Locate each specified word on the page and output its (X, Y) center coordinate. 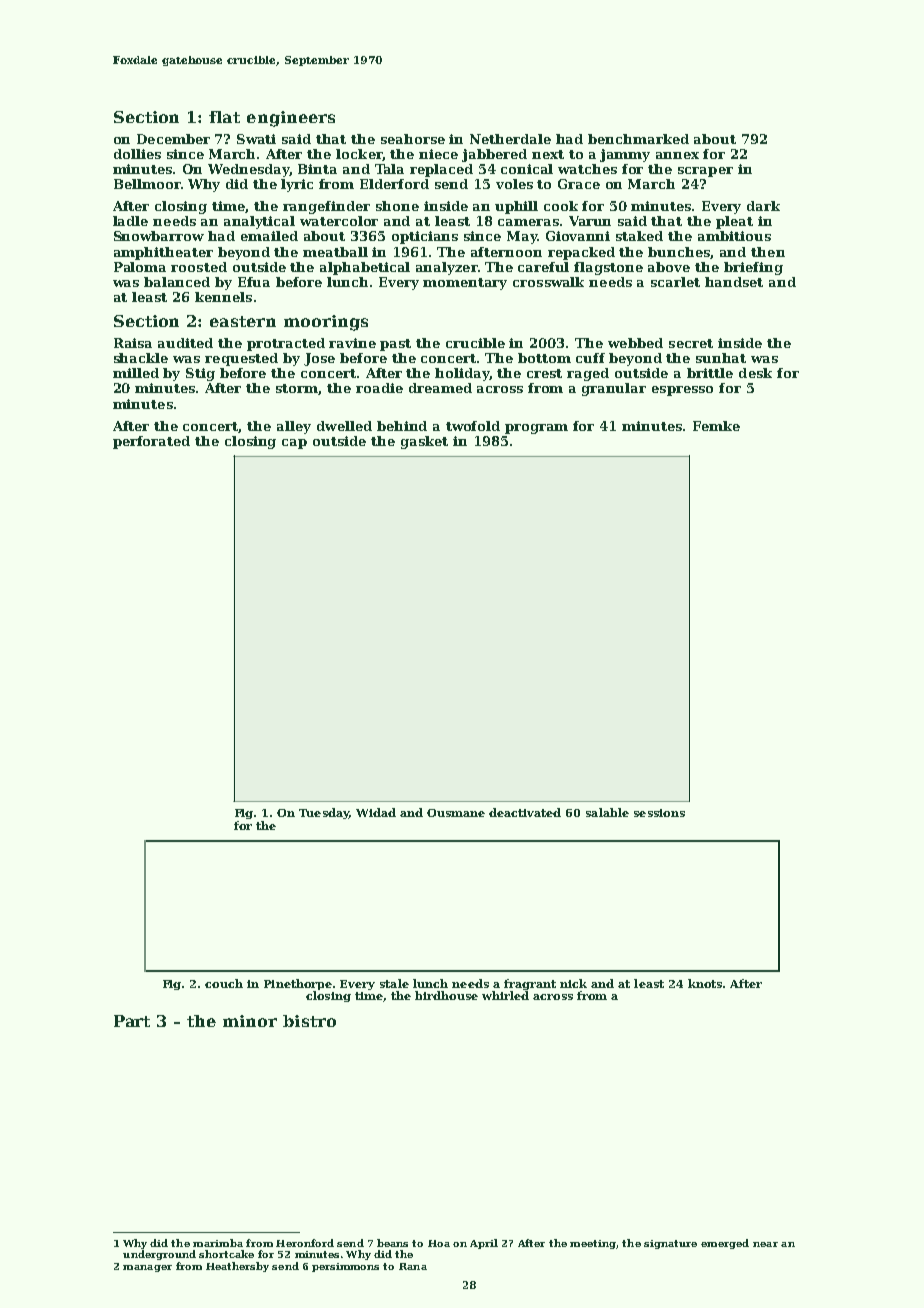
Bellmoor (147, 184)
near (765, 1244)
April (484, 1244)
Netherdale (510, 139)
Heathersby (237, 1267)
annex (677, 155)
